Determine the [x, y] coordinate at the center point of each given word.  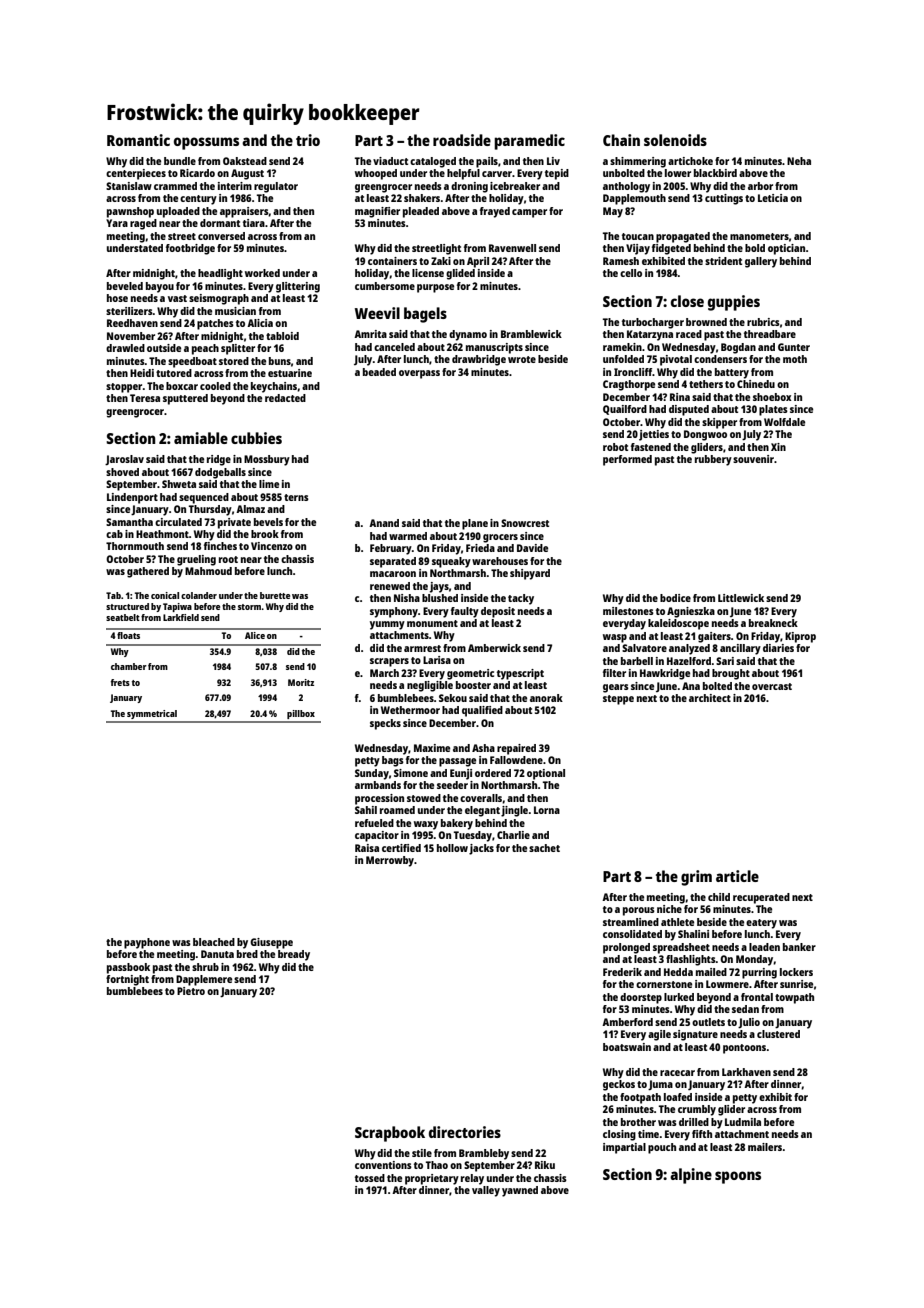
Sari [725, 661]
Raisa [367, 848]
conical [165, 595]
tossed [370, 1178]
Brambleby [484, 1154]
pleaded [421, 212]
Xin [778, 447]
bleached [214, 942]
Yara [117, 223]
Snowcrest [525, 523]
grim [696, 878]
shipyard [530, 574]
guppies [734, 303]
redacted [285, 398]
